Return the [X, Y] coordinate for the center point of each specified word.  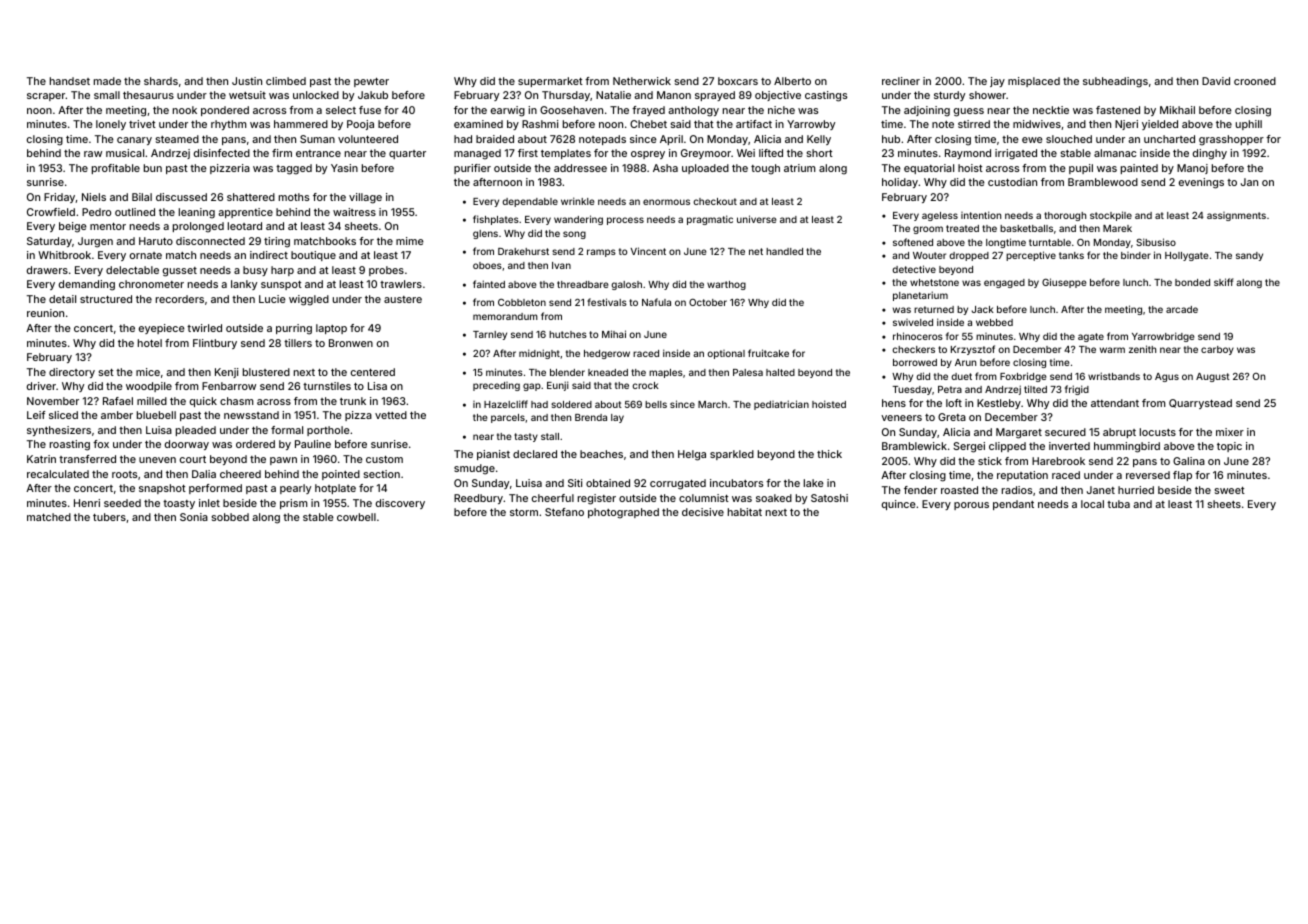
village [365, 198]
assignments [1236, 216]
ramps [601, 253]
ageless [940, 216]
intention [981, 215]
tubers [109, 517]
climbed [286, 81]
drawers [47, 270]
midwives [1037, 124]
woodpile [149, 387]
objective [778, 96]
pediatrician [781, 405]
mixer [1230, 432]
